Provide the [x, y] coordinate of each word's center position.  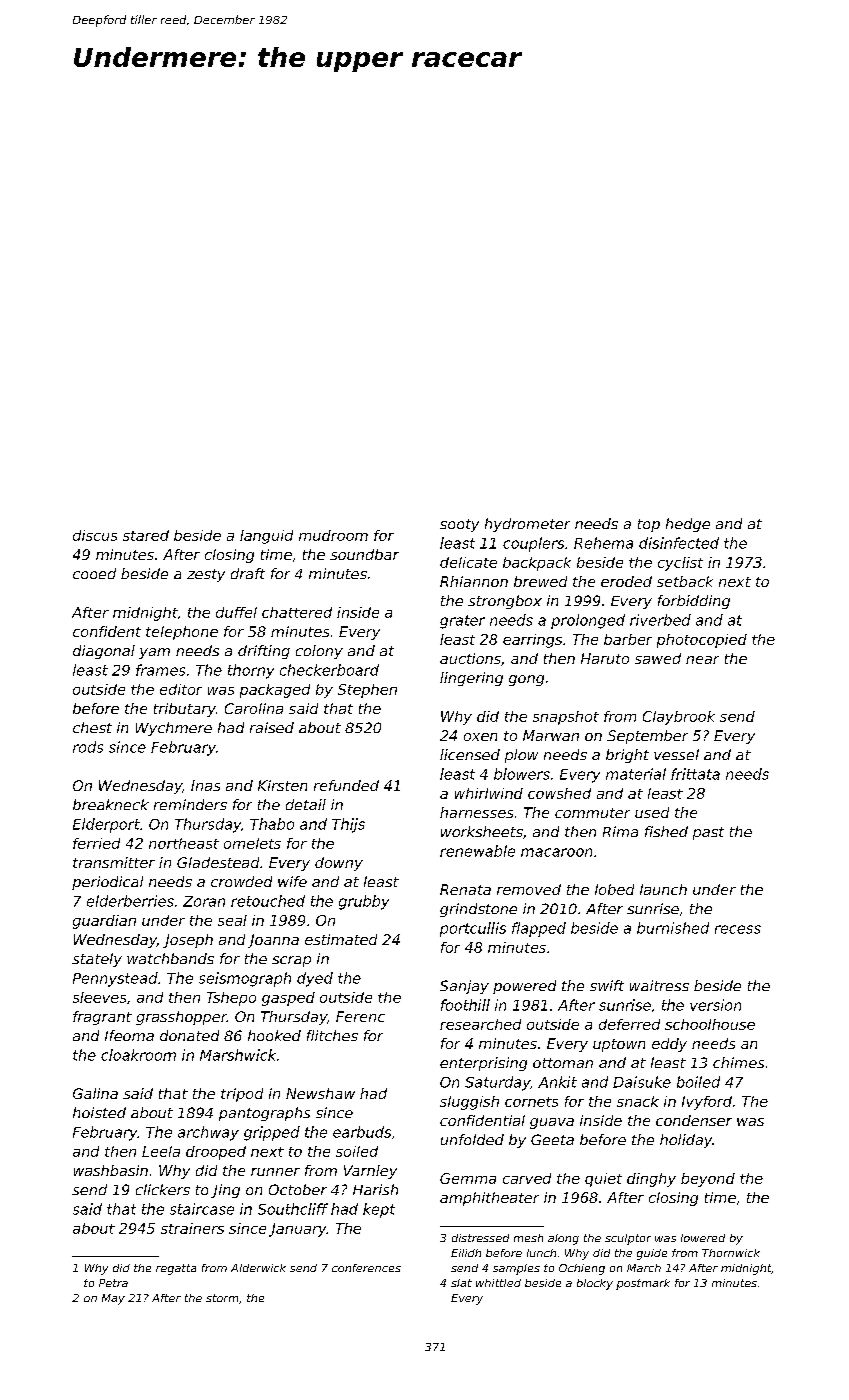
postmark [643, 1284]
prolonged [588, 621]
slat [461, 1283]
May [113, 1299]
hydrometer [527, 525]
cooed [94, 573]
